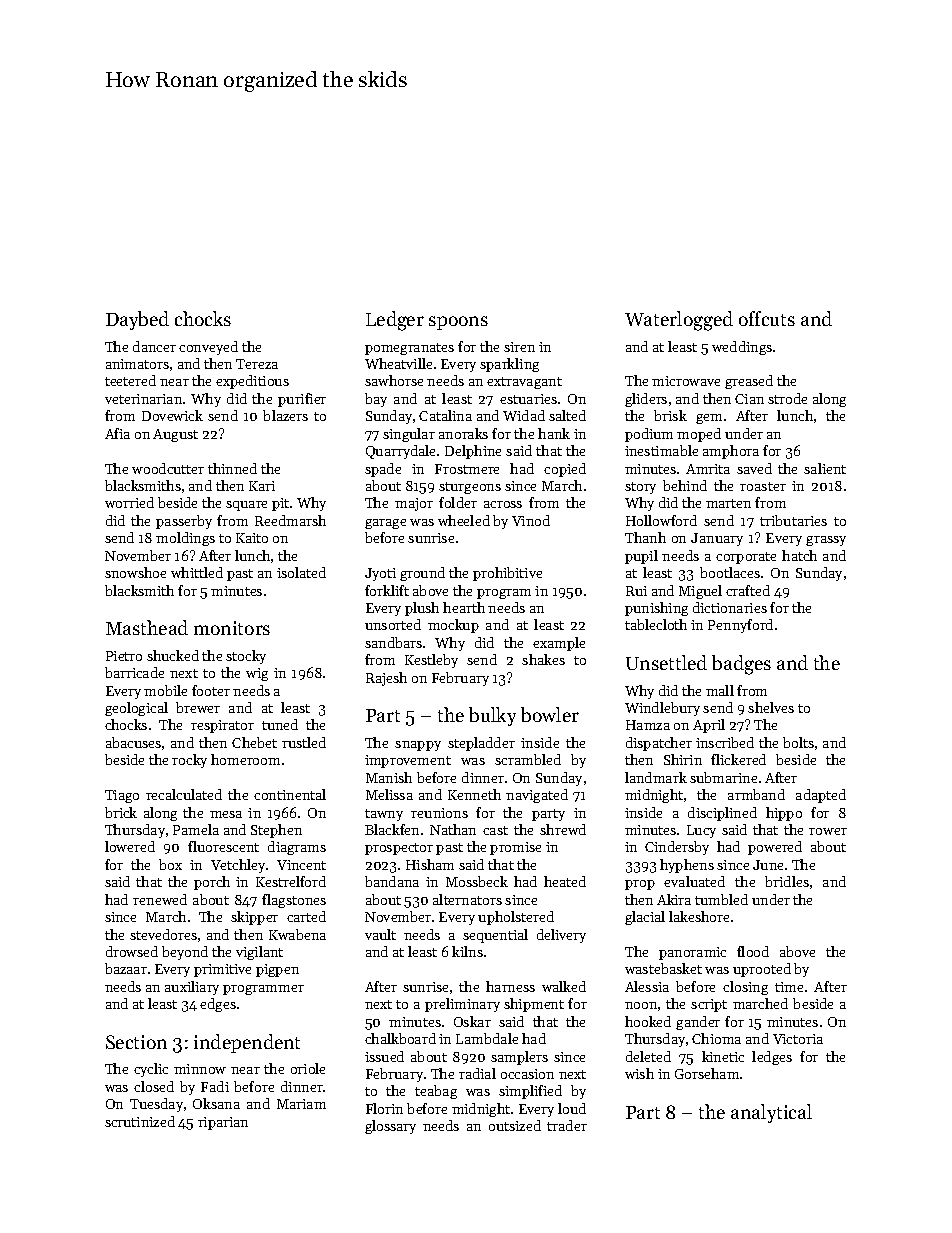  Describe the element at coordinates (386, 679) in the screenshot. I see `Rajesh` at that location.
